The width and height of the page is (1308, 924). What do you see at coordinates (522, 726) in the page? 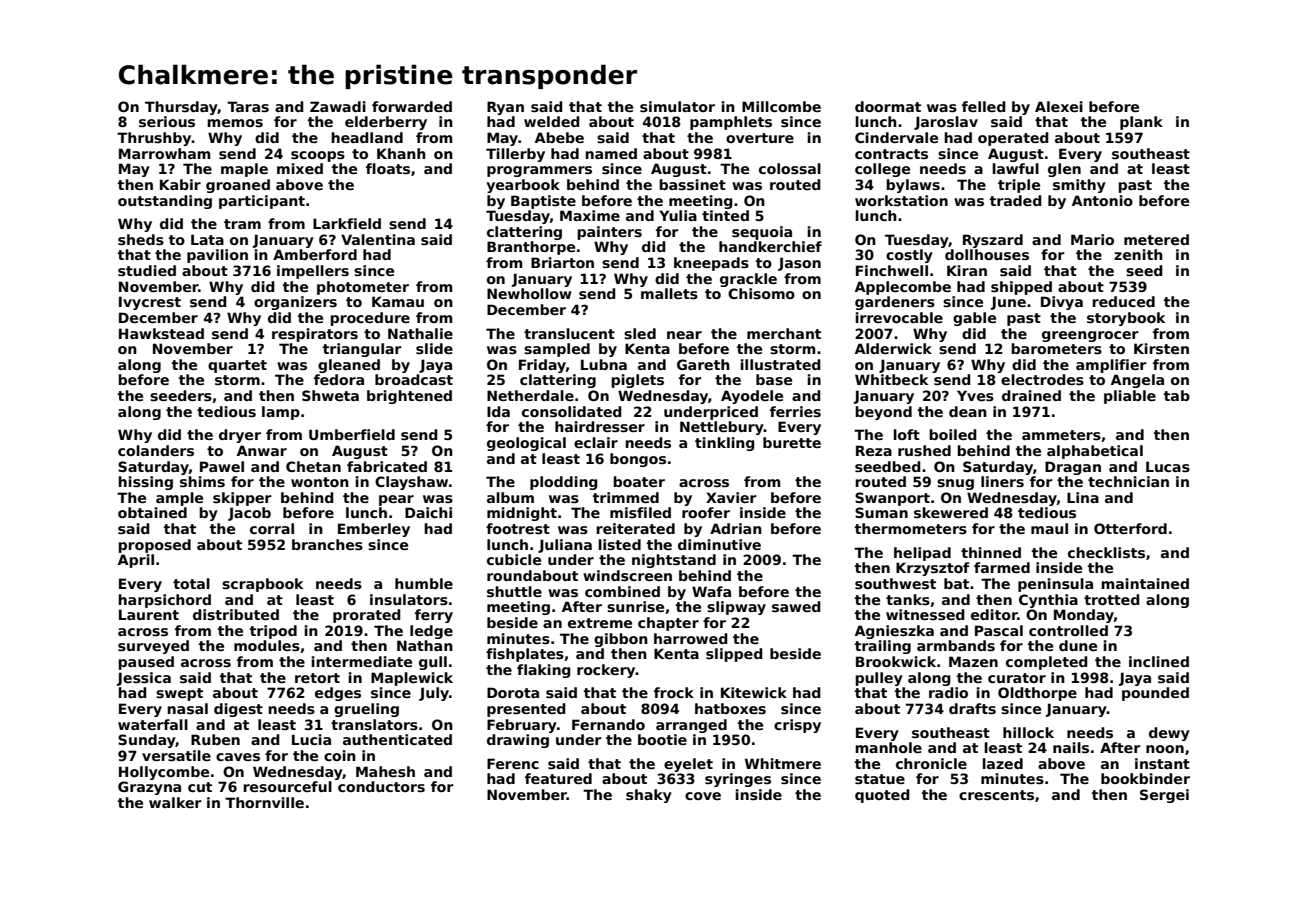
I see `February` at bounding box center [522, 726].
